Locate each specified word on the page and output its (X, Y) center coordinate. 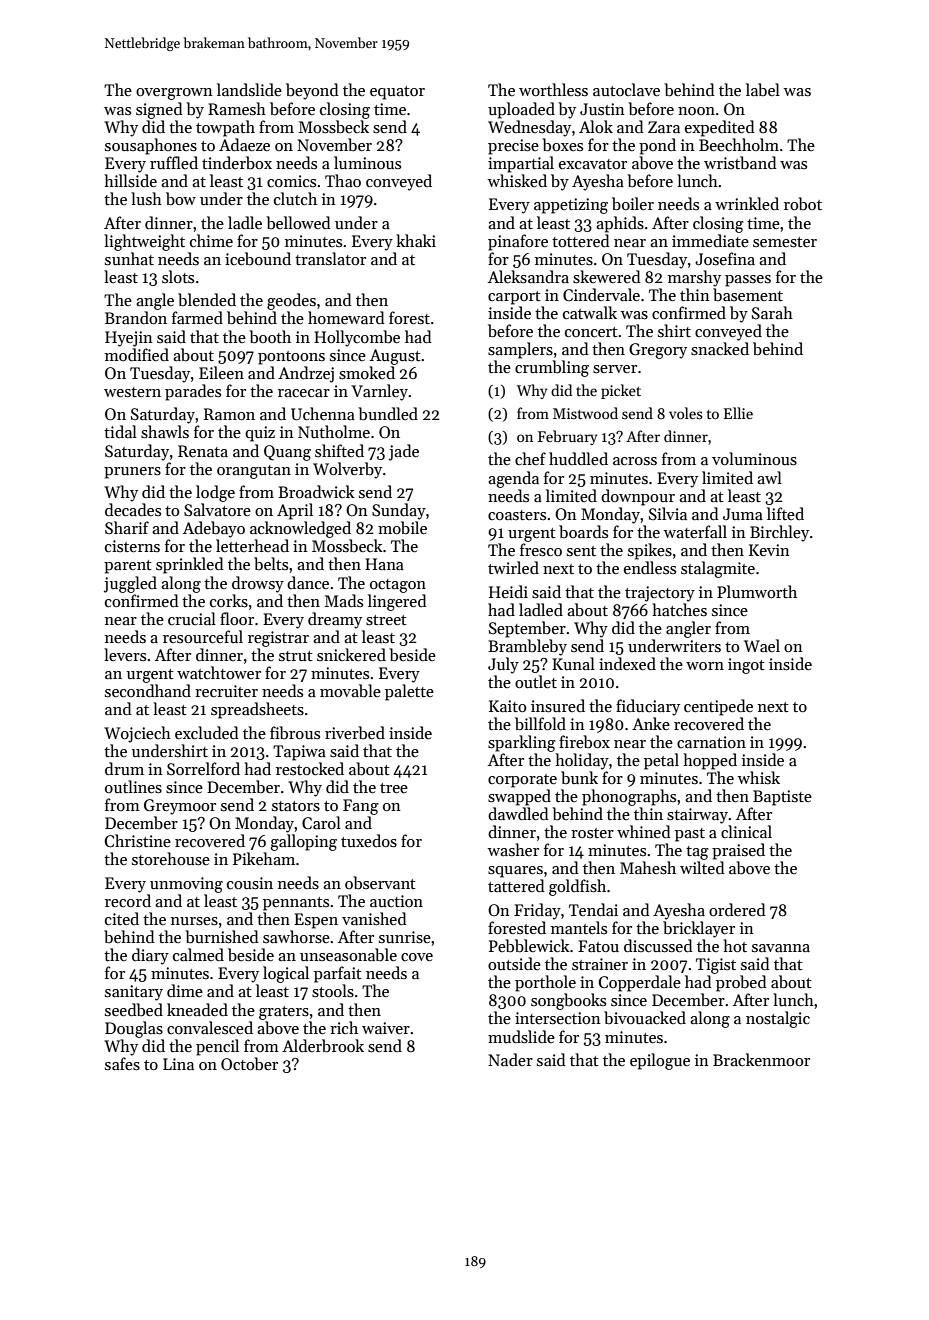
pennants (296, 904)
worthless (553, 89)
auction (396, 901)
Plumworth (757, 591)
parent (128, 567)
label (763, 89)
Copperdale (640, 983)
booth (270, 337)
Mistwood (585, 413)
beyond (312, 91)
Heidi (508, 591)
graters (284, 1013)
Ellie (738, 413)
